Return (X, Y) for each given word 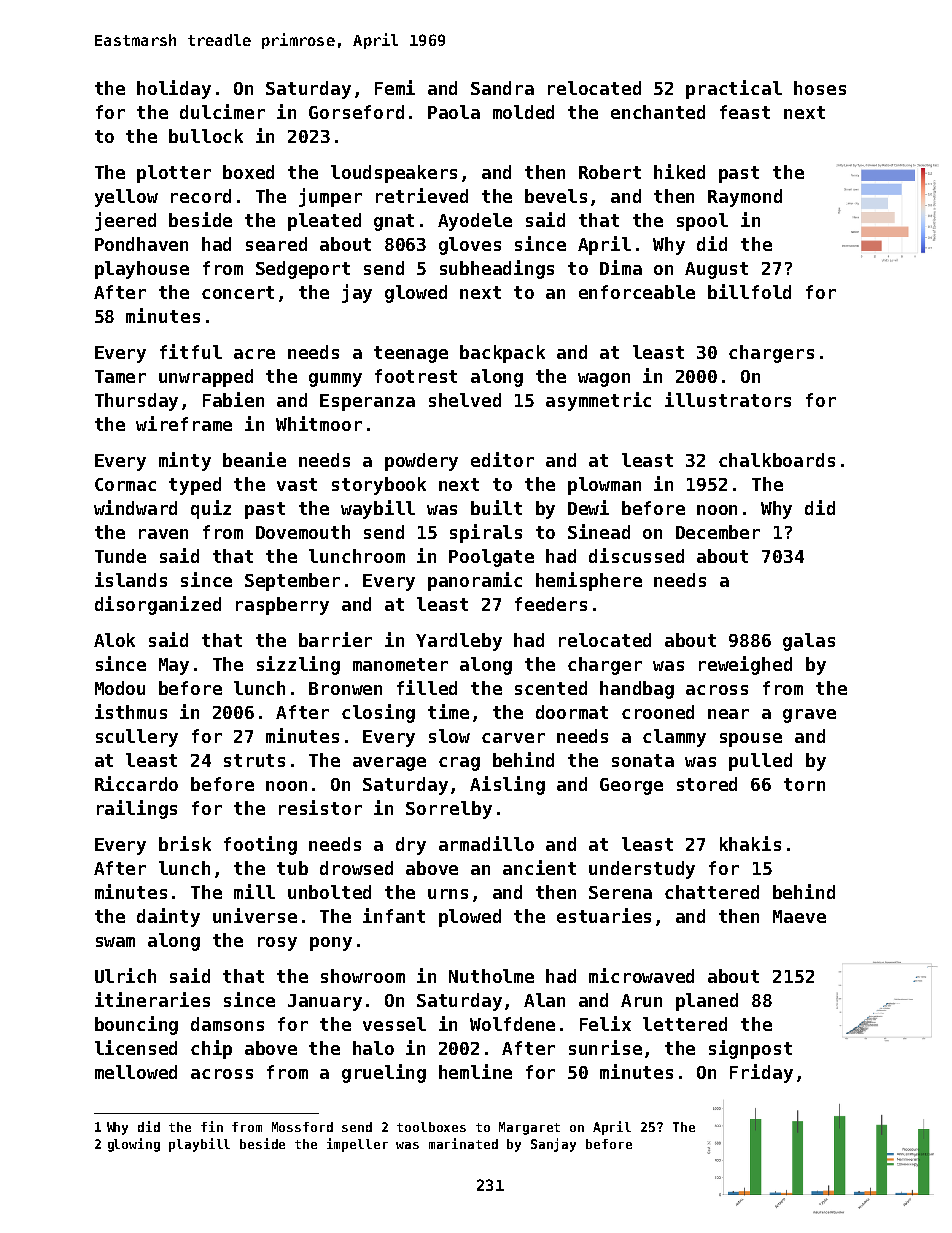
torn (804, 784)
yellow (126, 198)
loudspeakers (394, 174)
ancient (539, 867)
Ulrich (125, 975)
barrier (335, 639)
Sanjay (553, 1145)
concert (238, 292)
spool (702, 222)
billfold (749, 291)
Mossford (302, 1127)
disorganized (158, 605)
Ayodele (475, 222)
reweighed (745, 665)
